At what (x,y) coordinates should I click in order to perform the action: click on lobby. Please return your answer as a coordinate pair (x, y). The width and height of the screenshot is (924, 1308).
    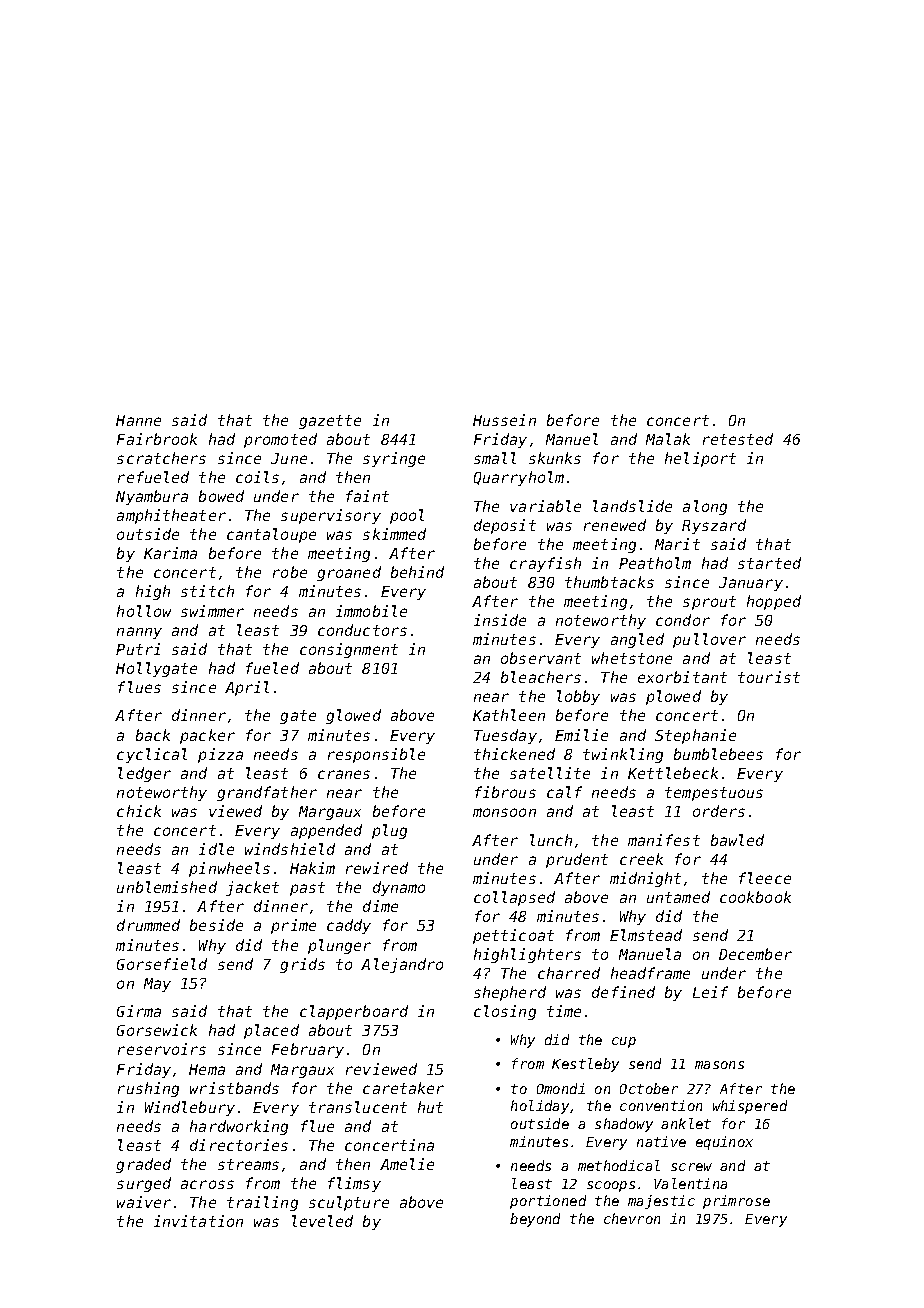
    Looking at the image, I should click on (578, 697).
